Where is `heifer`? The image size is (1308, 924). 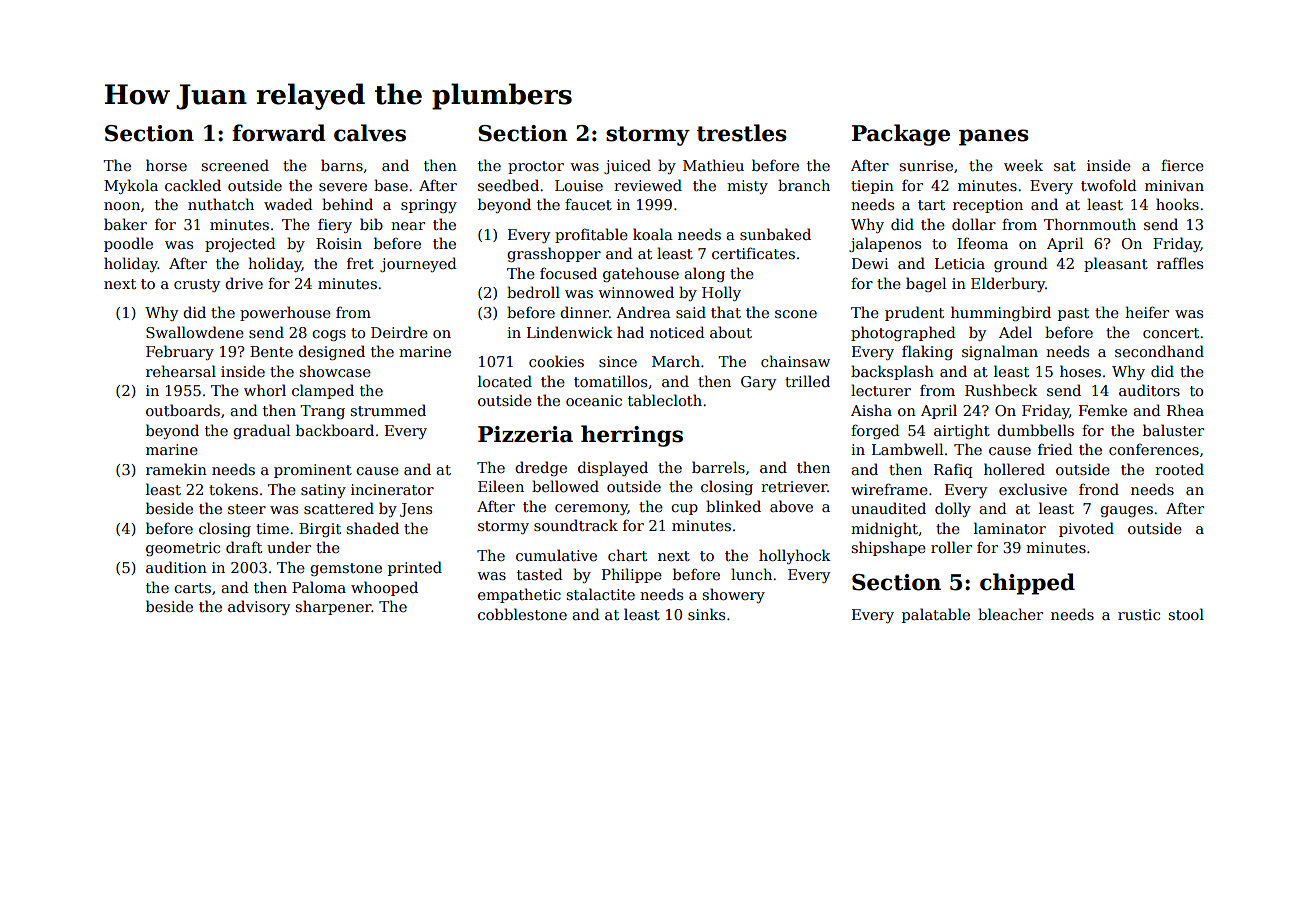 heifer is located at coordinates (1147, 312).
